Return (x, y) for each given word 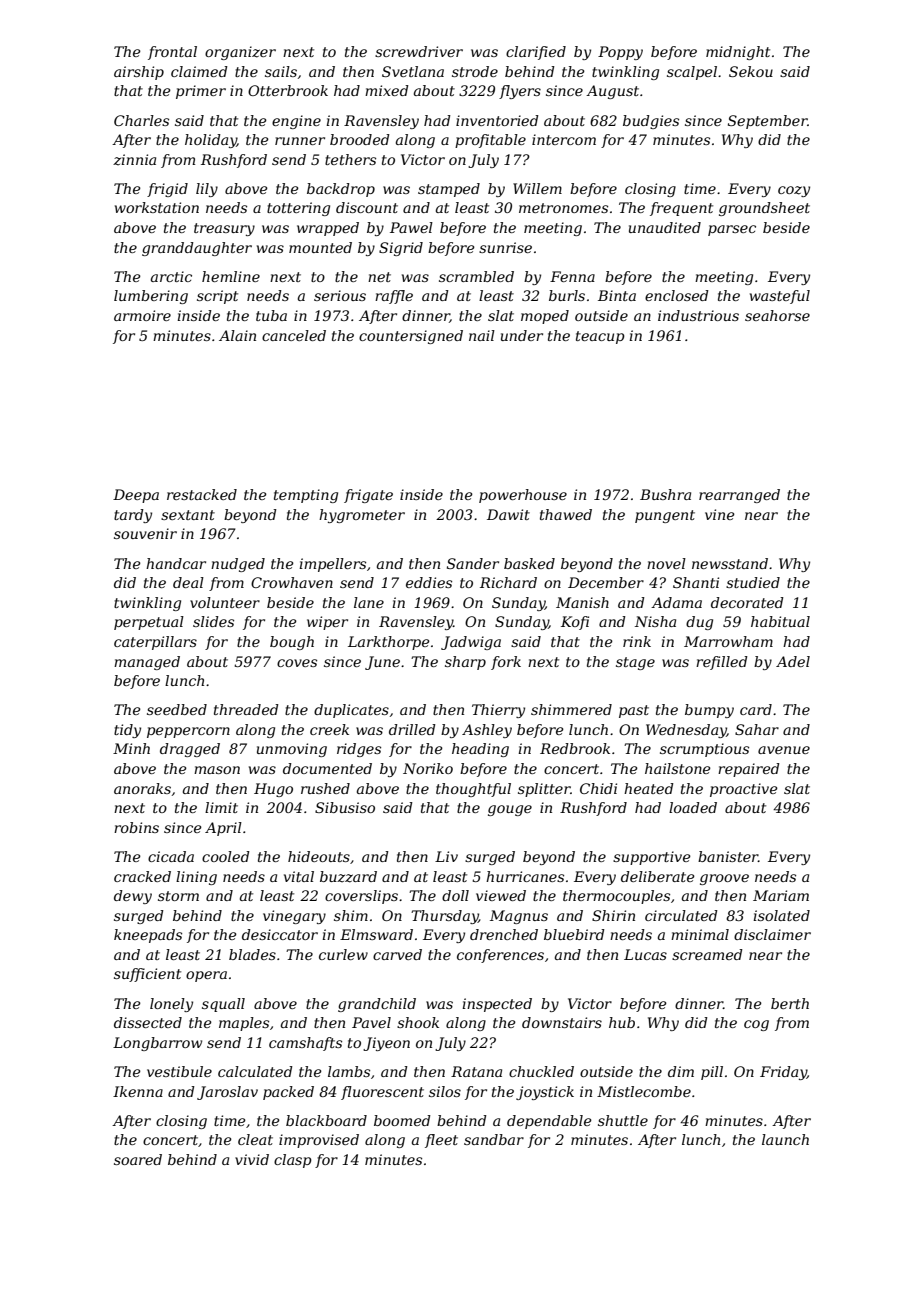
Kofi (575, 623)
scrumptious (704, 750)
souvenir (145, 533)
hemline (231, 276)
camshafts (305, 1044)
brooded (360, 139)
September (768, 122)
